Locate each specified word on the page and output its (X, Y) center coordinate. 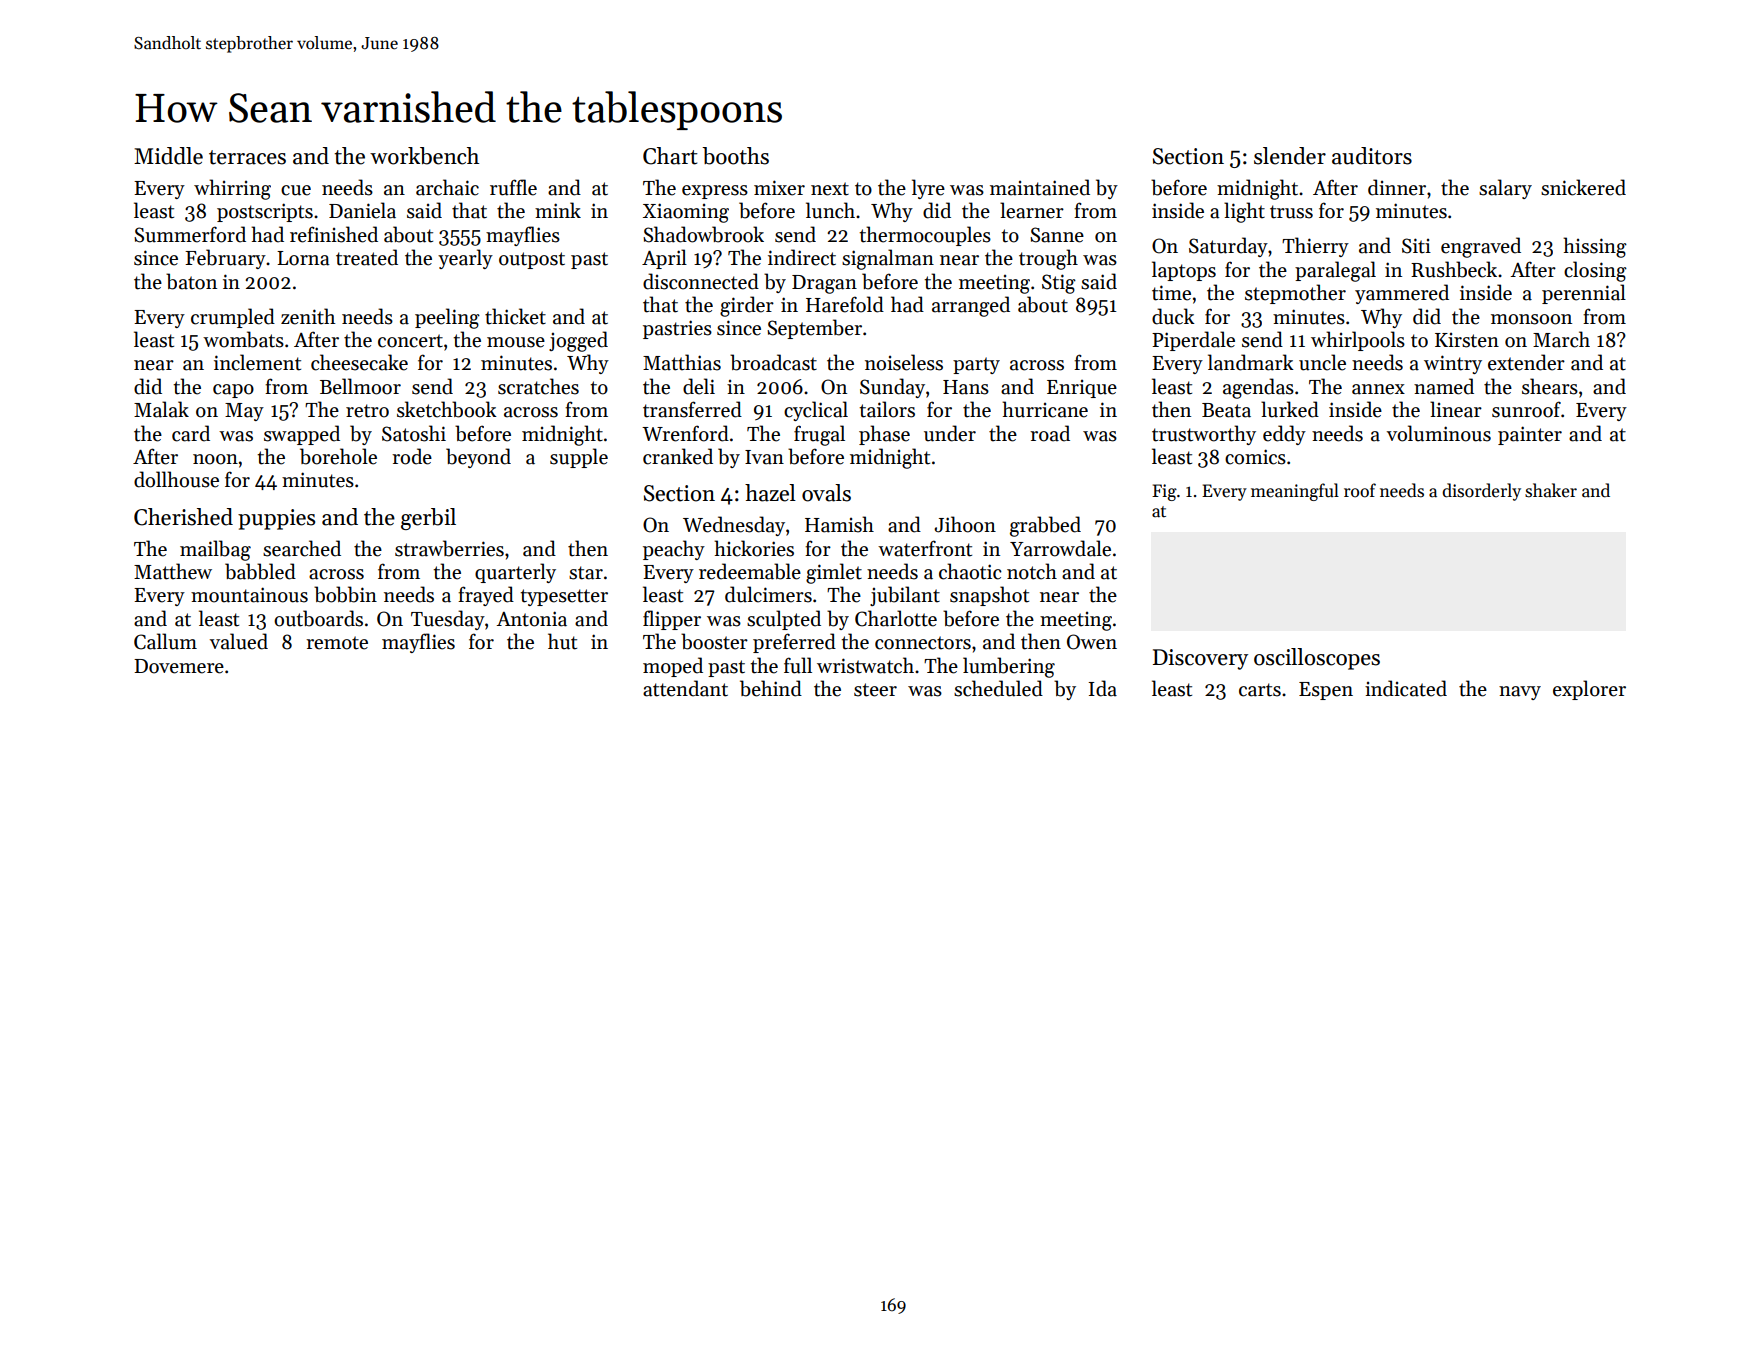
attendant (685, 688)
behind (771, 688)
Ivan (764, 457)
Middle (168, 156)
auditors (1372, 156)
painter (1530, 435)
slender (1290, 156)
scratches (538, 386)
